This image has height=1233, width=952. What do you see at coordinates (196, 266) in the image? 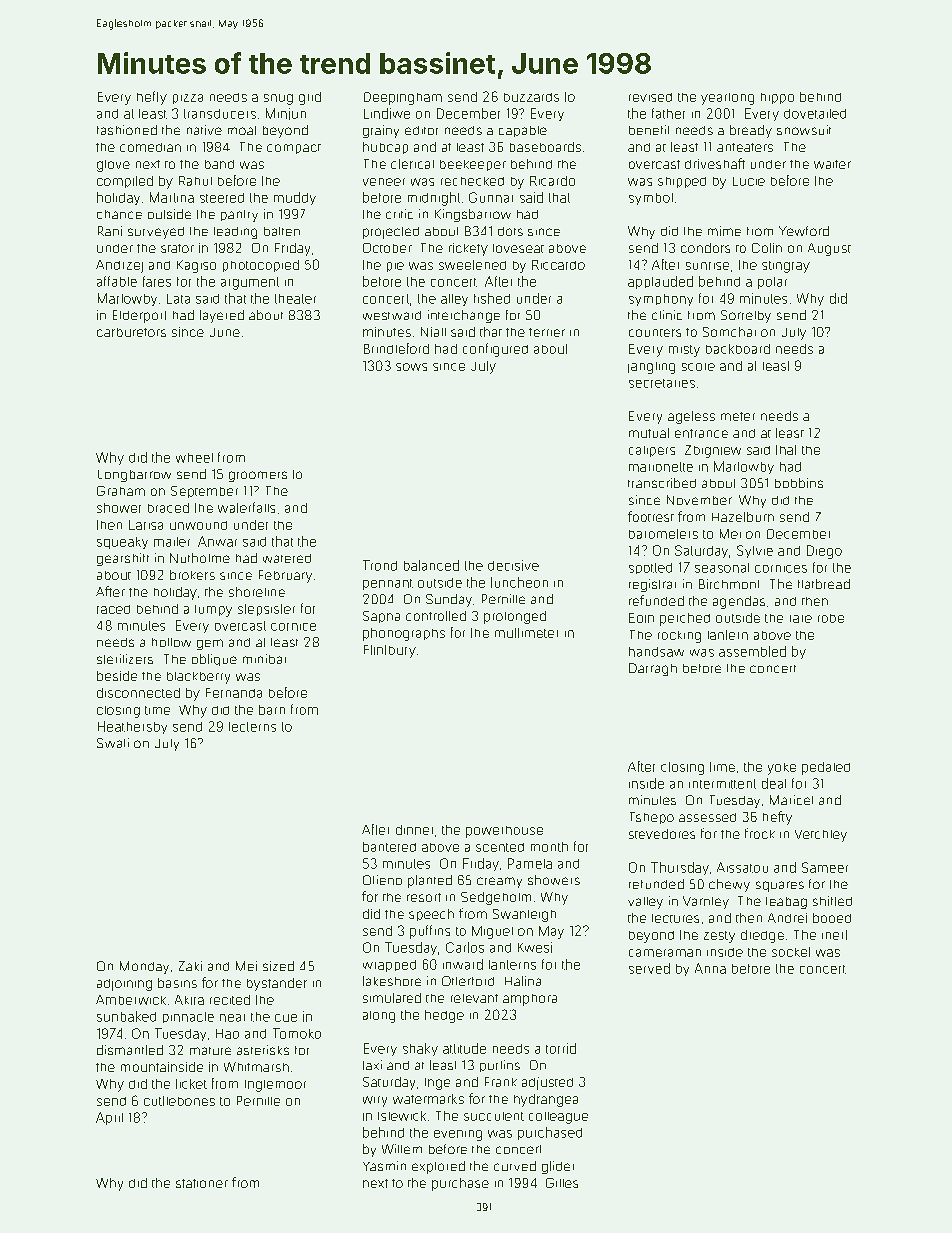
I see `Kagiso` at bounding box center [196, 266].
